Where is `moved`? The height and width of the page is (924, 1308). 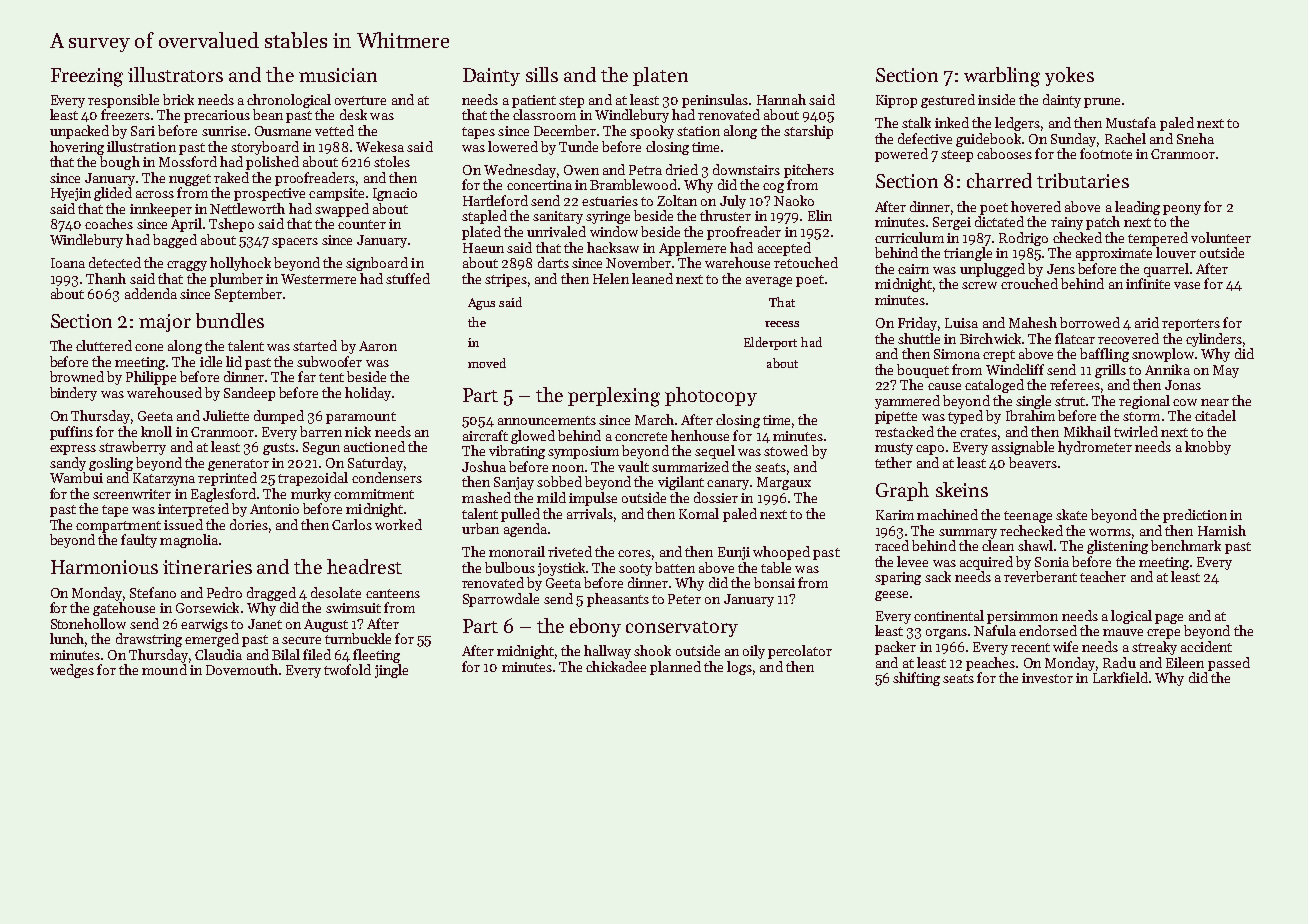 moved is located at coordinates (487, 363).
